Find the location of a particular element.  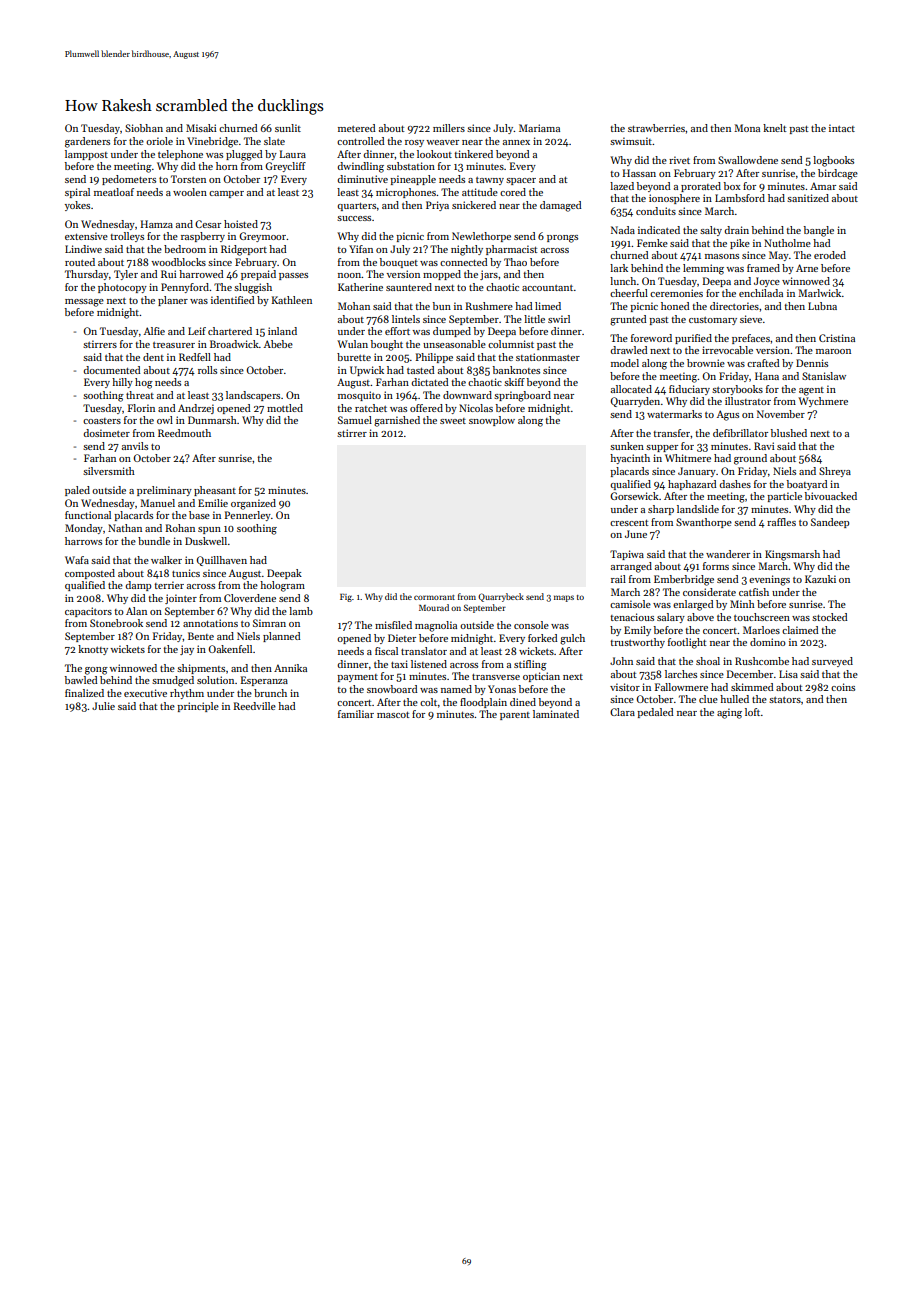

mascot is located at coordinates (393, 715).
